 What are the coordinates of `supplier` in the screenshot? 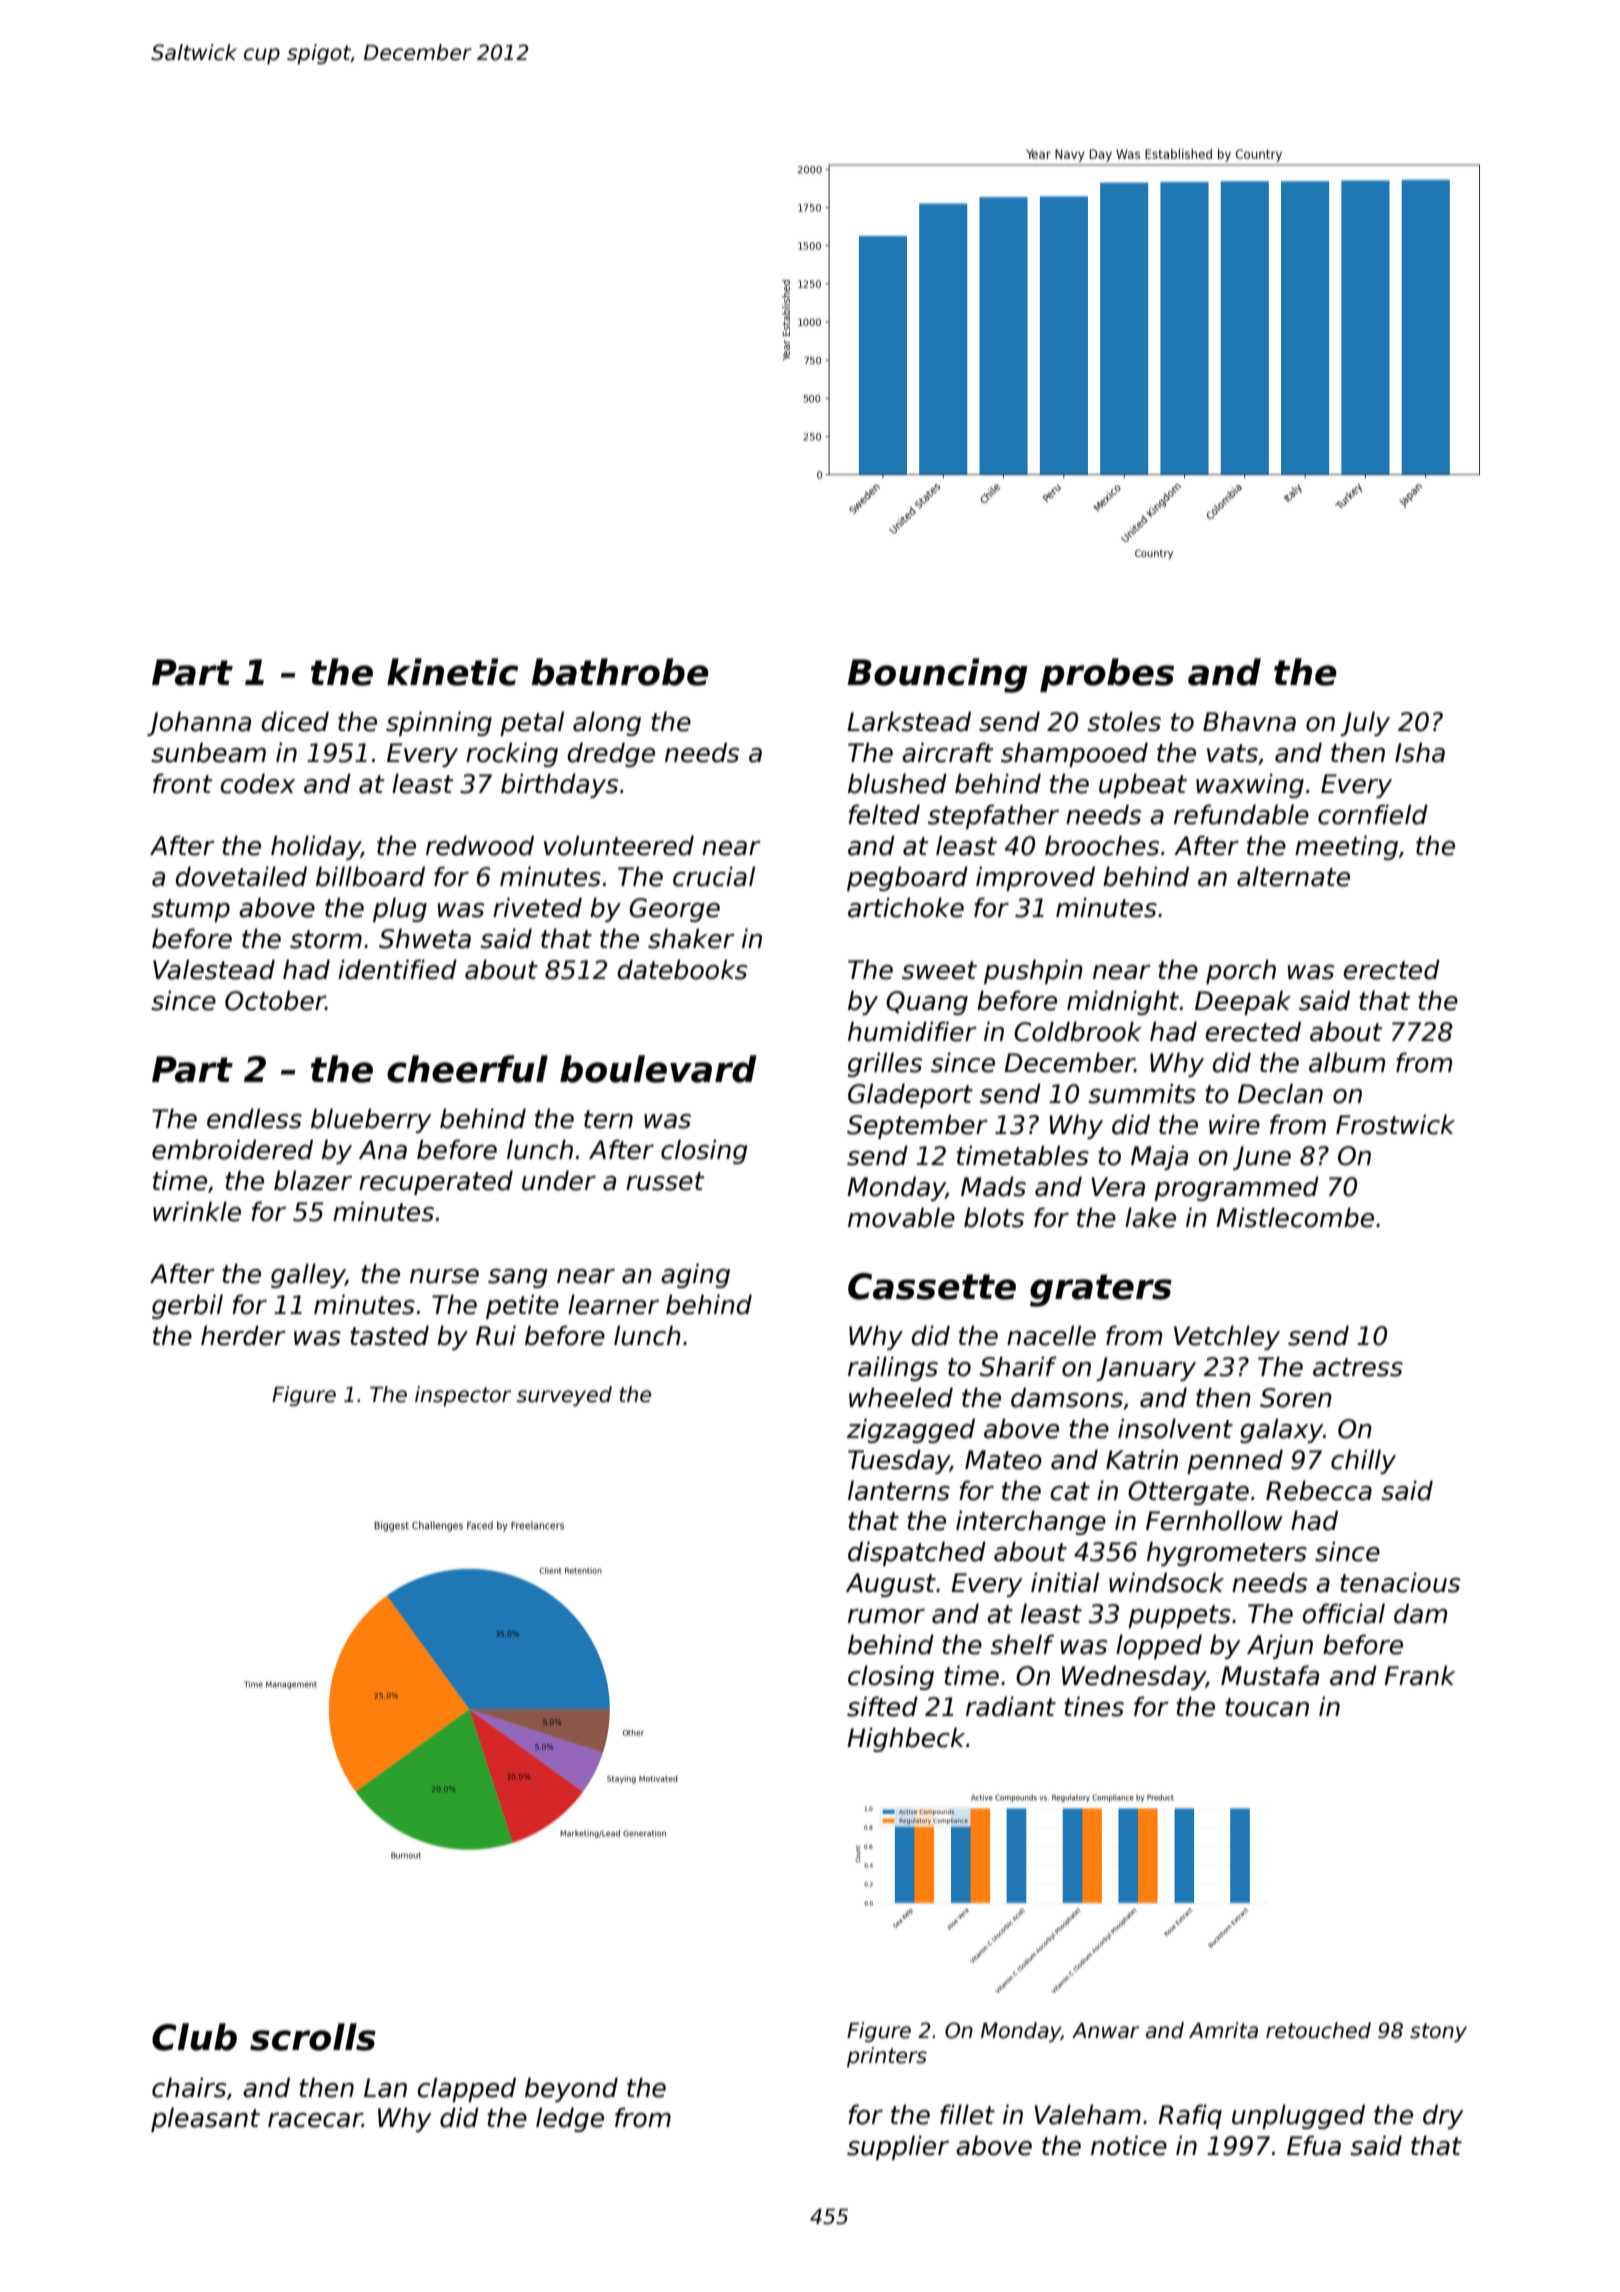 It's located at (898, 2147).
